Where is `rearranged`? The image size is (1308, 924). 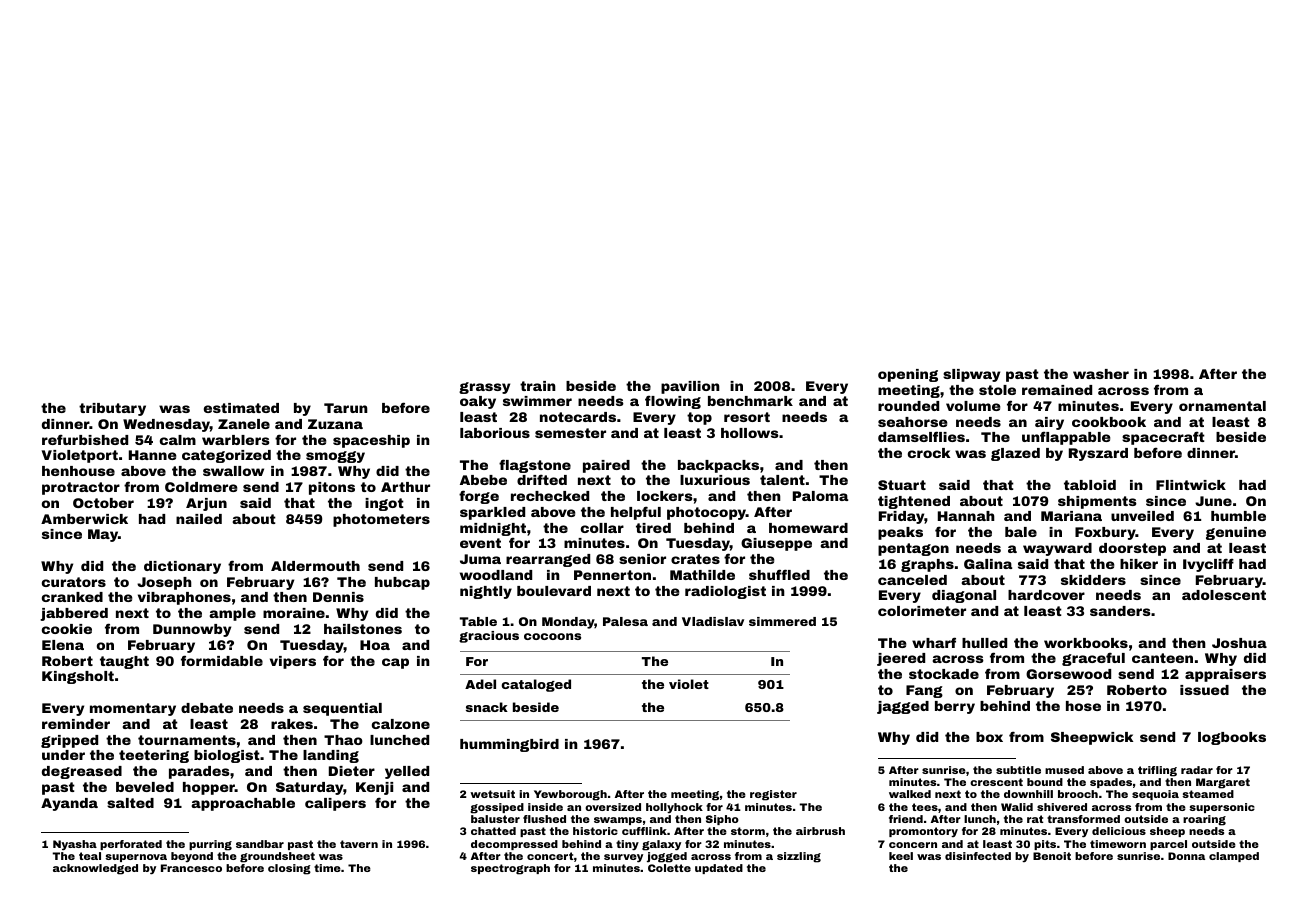
rearranged is located at coordinates (548, 560).
